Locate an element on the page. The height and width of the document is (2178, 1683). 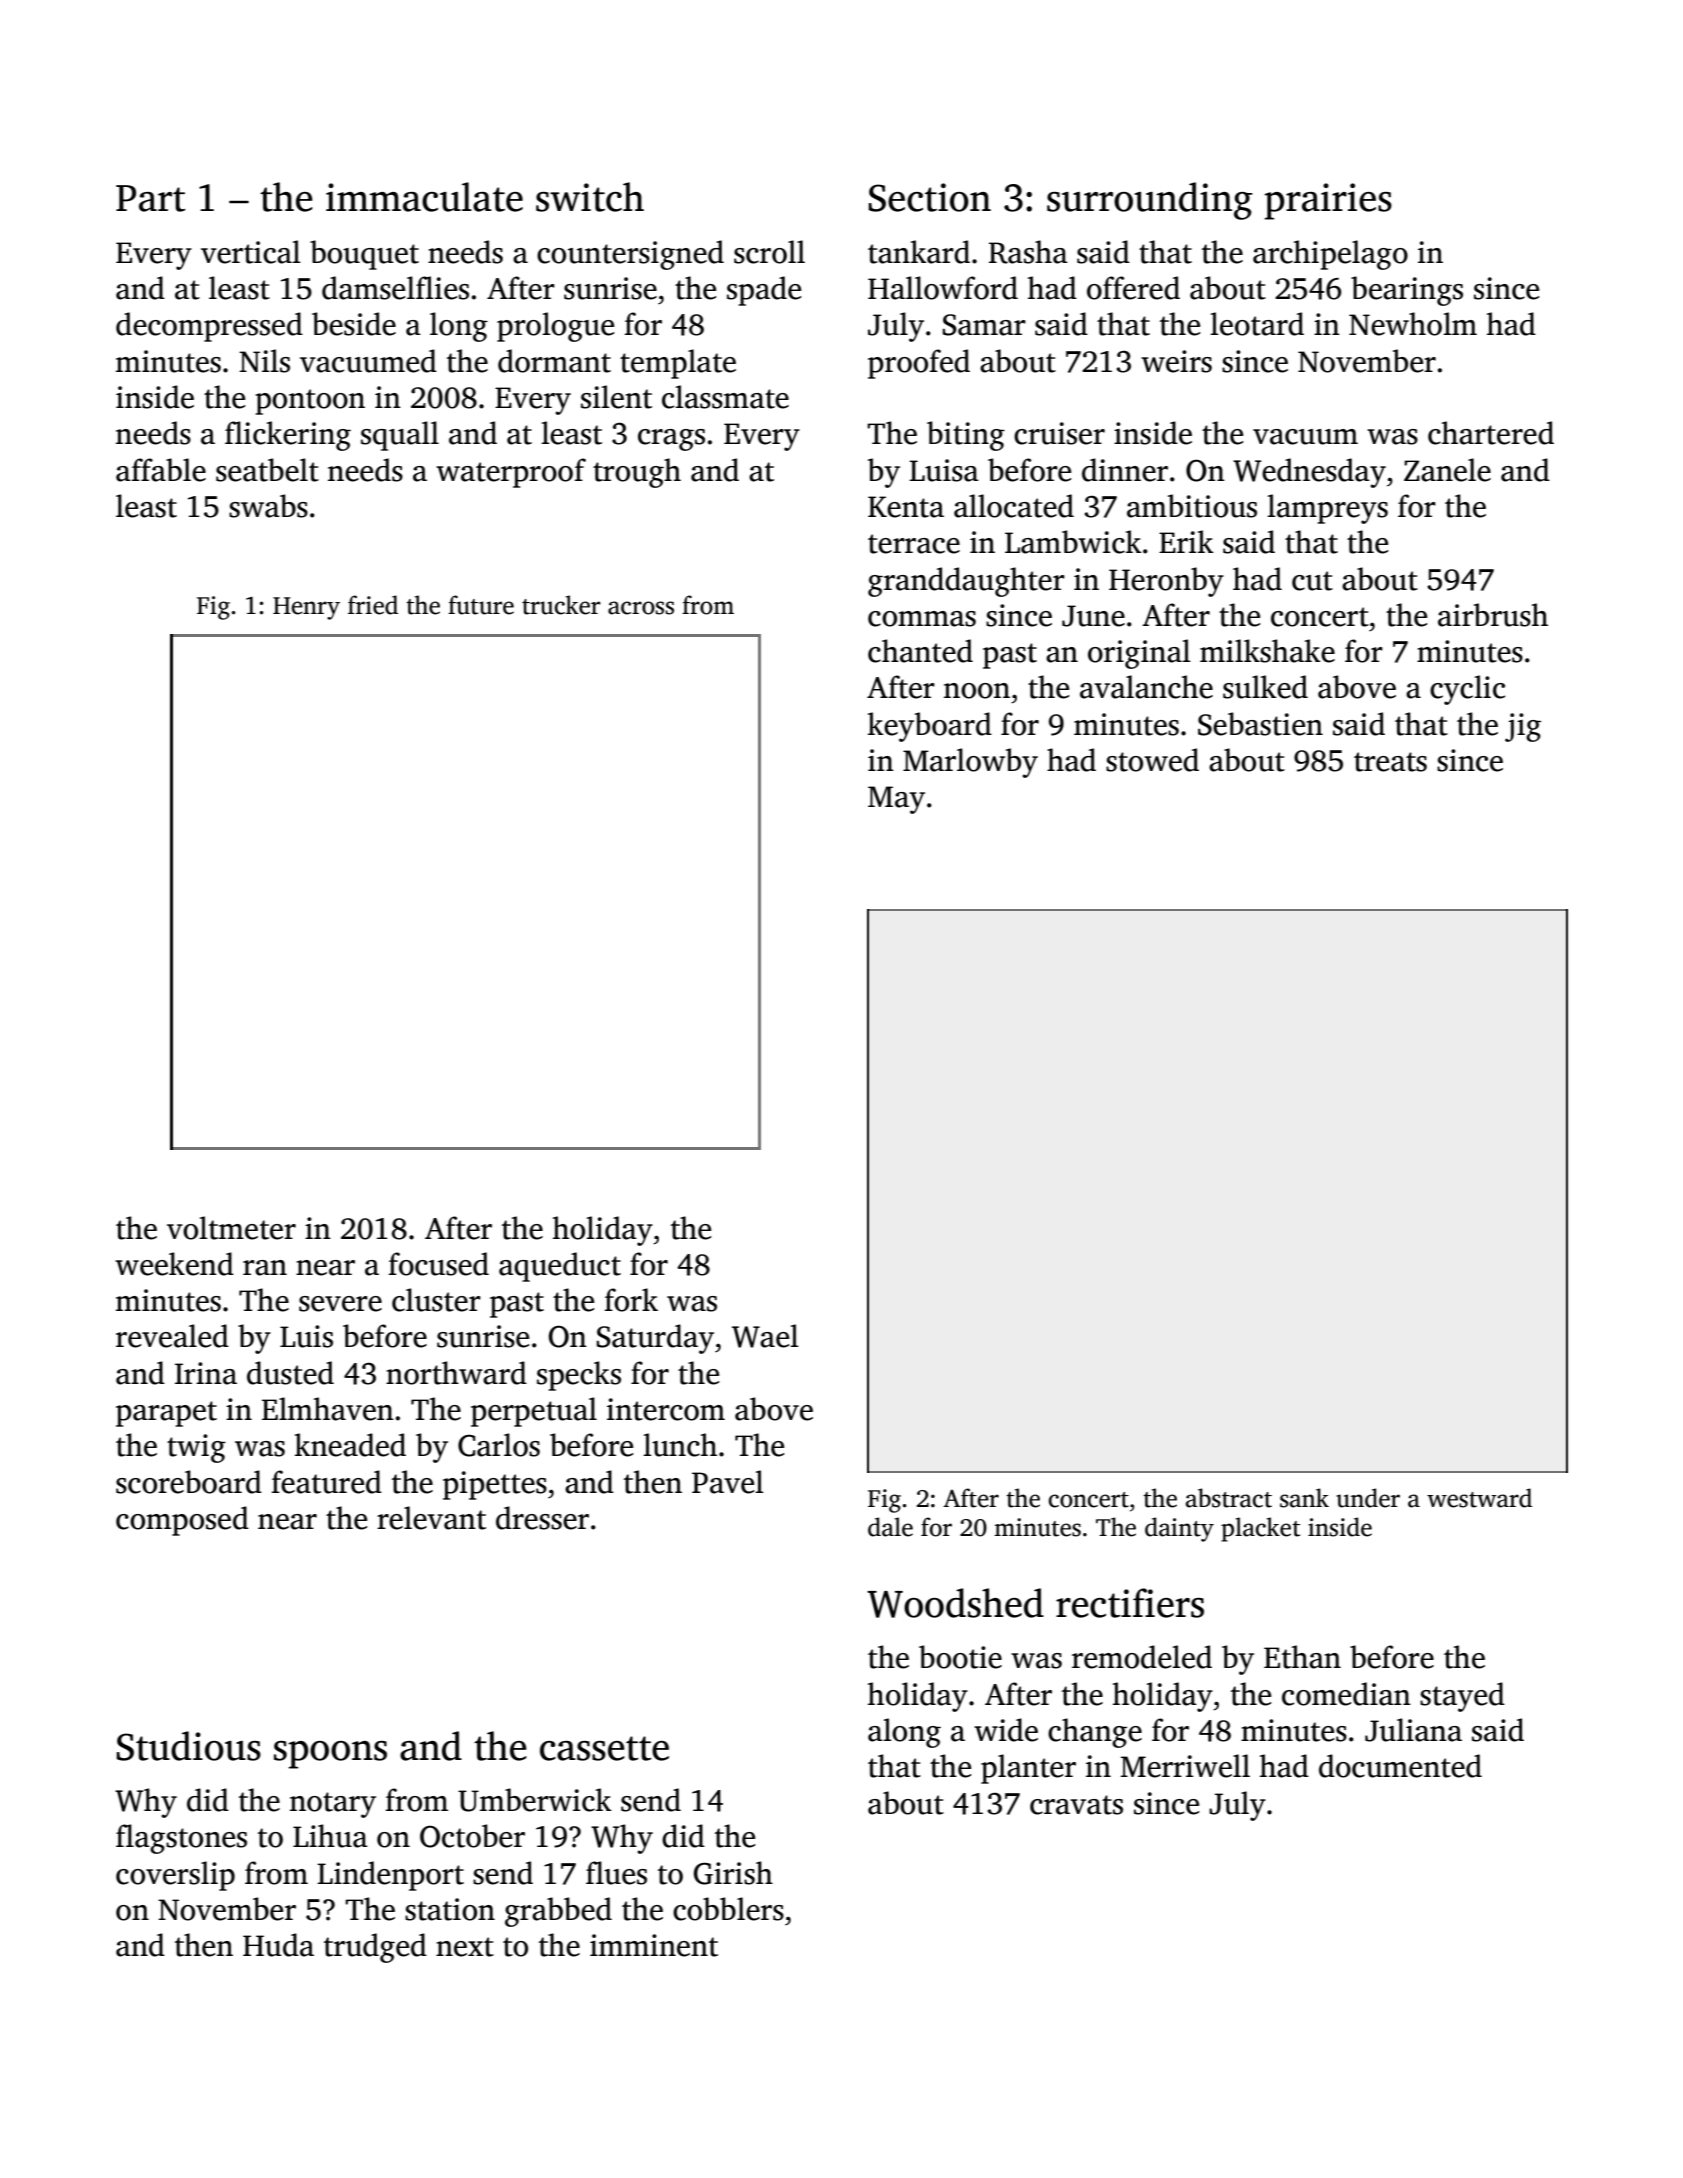
spoons is located at coordinates (330, 1755).
